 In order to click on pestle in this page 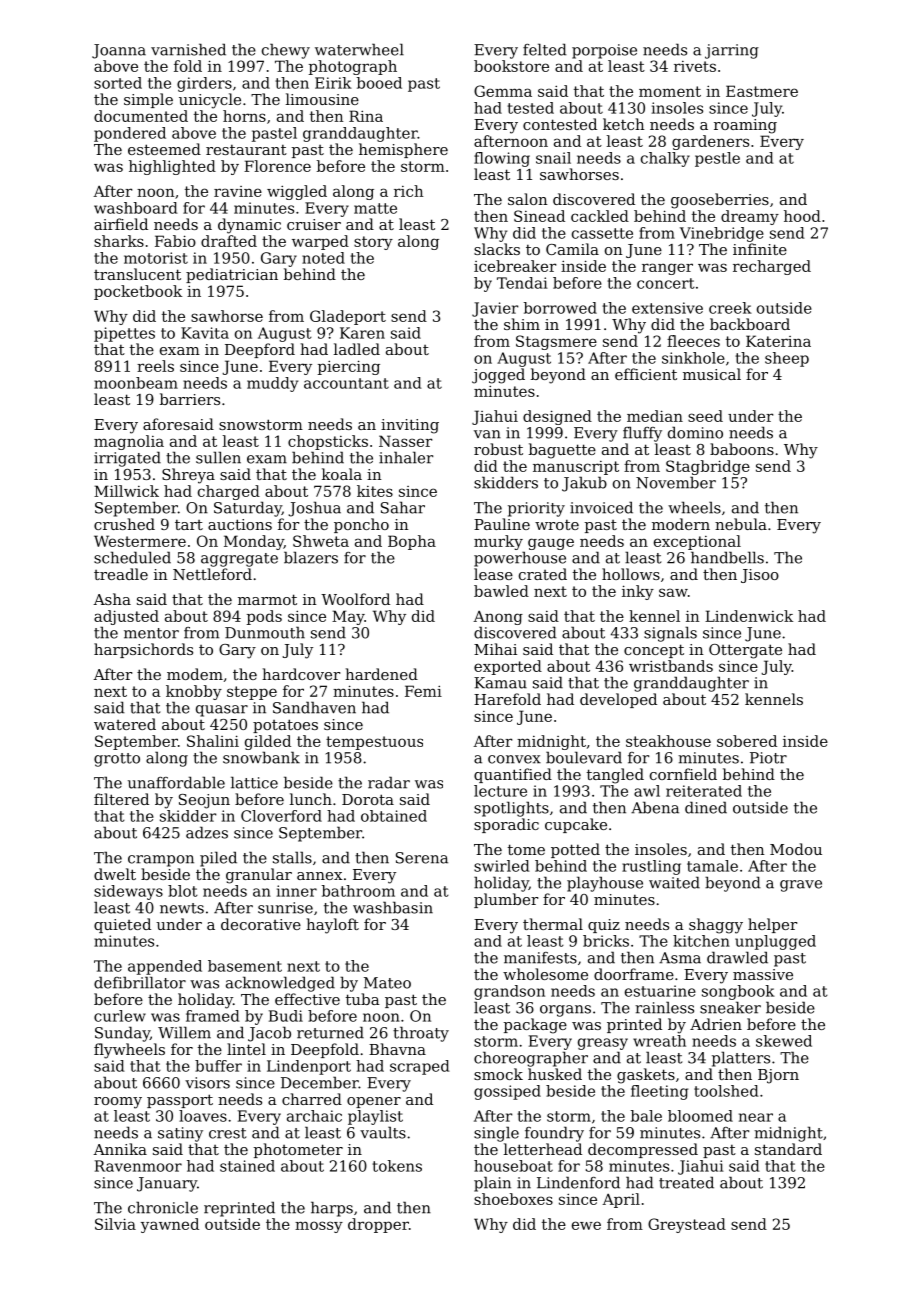, I will do `click(717, 159)`.
